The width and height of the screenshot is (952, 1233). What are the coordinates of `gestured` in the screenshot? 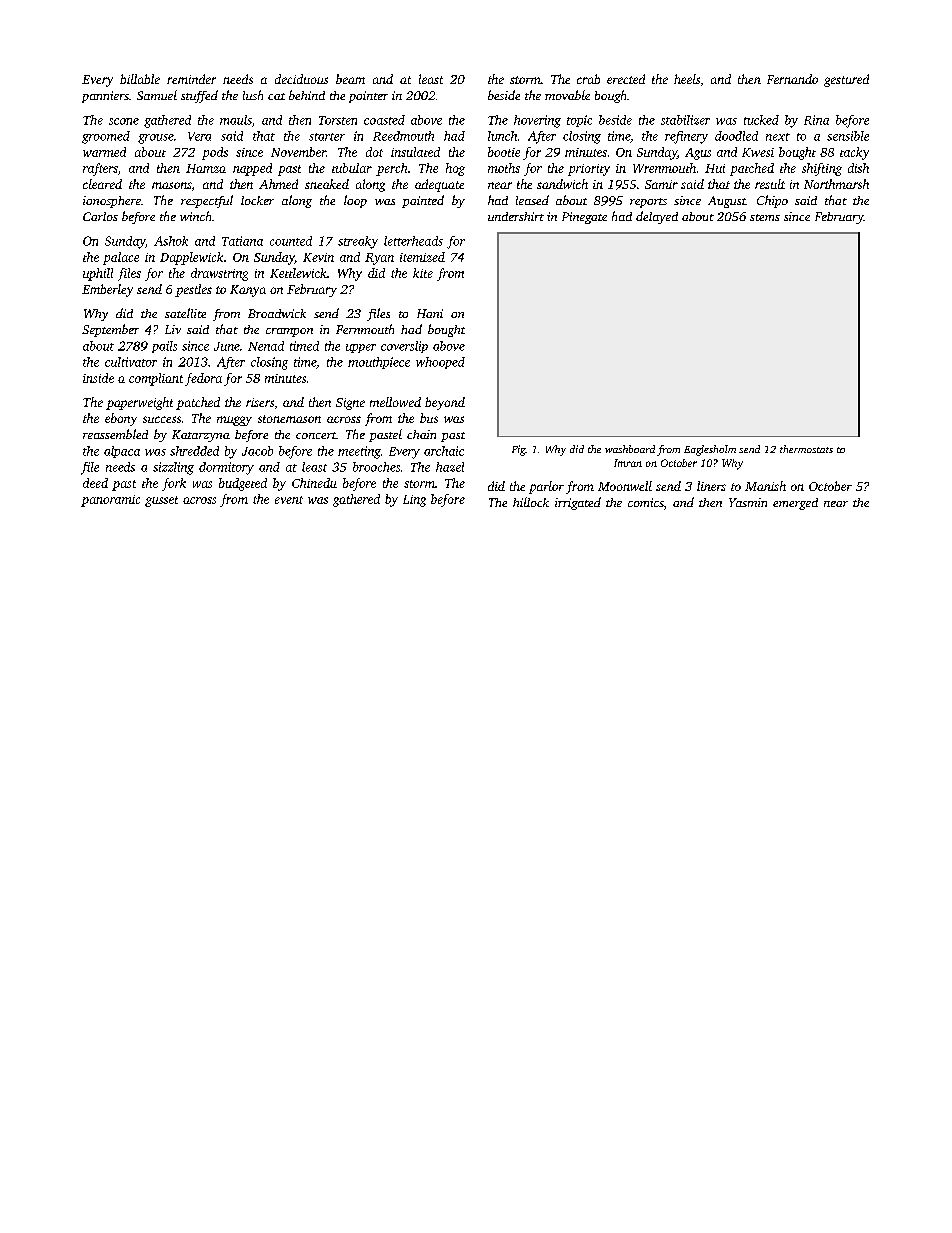 It's located at (846, 80).
